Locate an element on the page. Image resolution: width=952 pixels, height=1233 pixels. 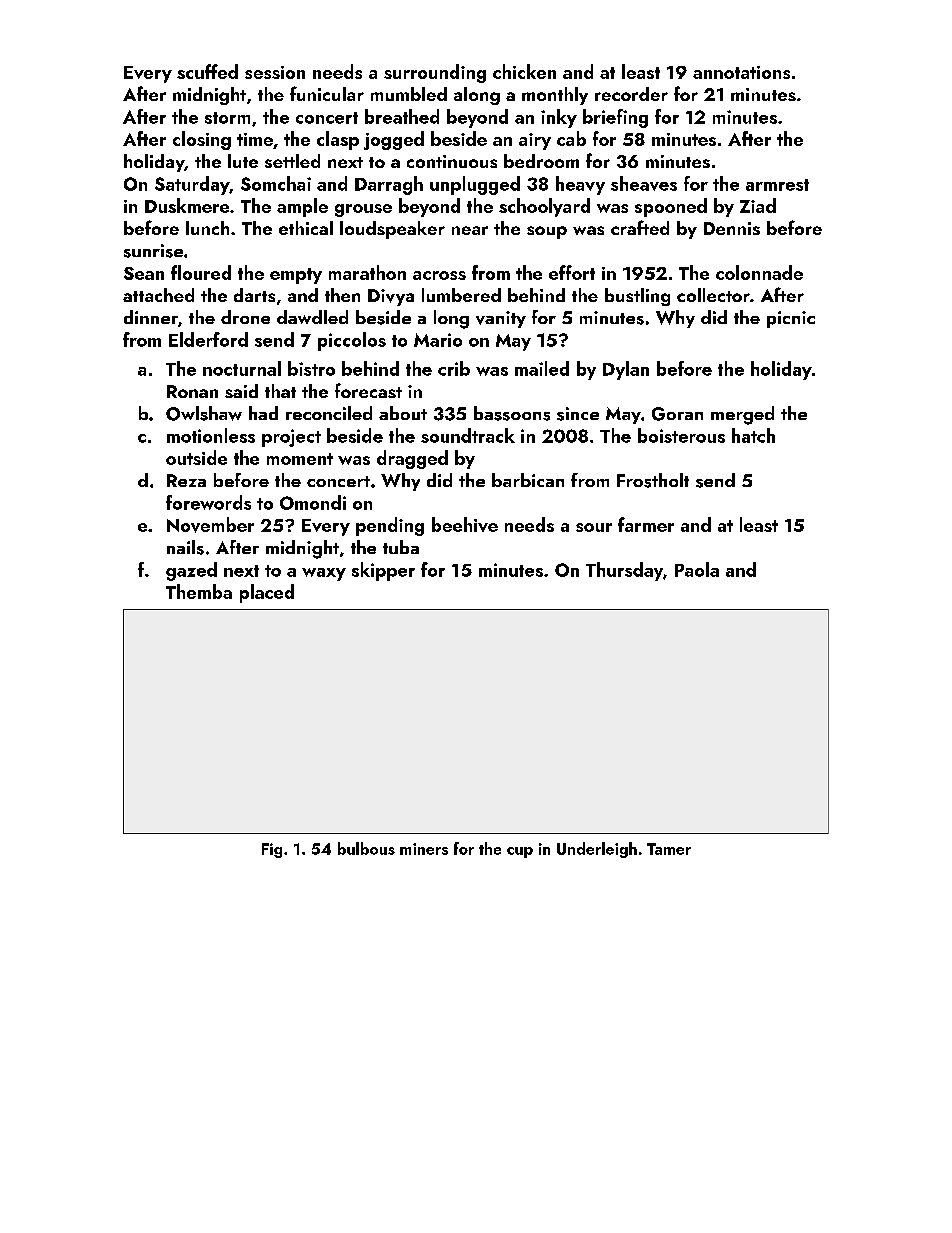
Owlshaw is located at coordinates (204, 413).
